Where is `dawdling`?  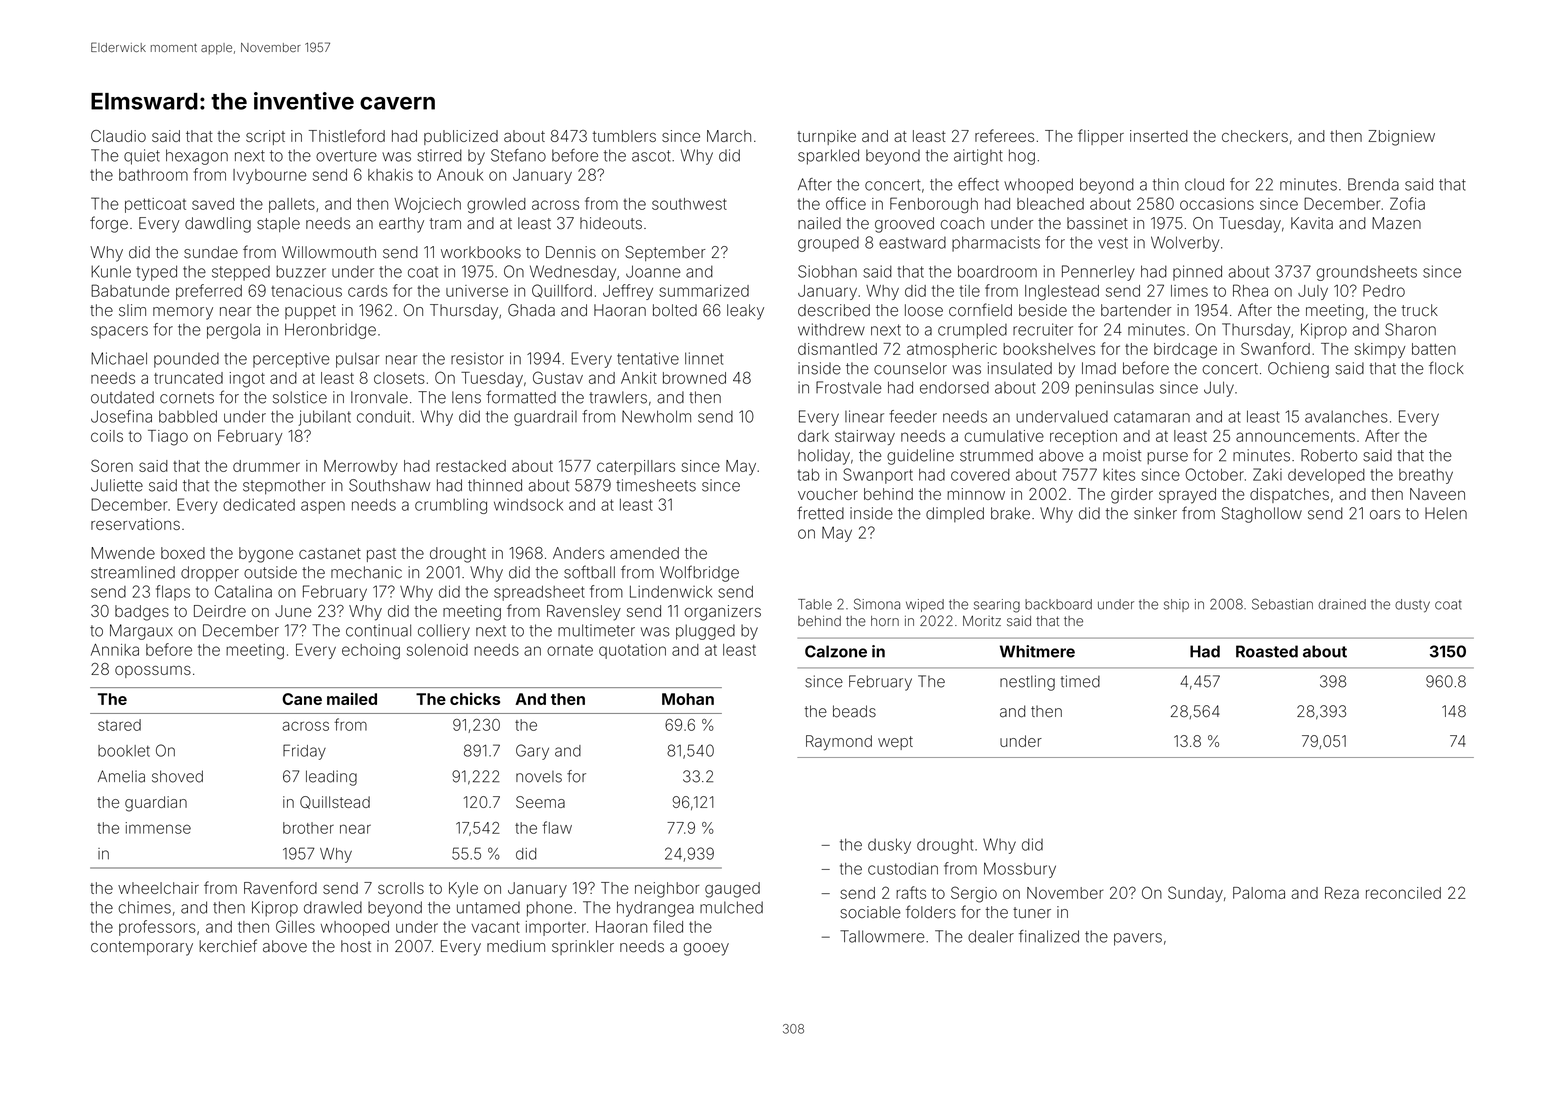 dawdling is located at coordinates (218, 225).
